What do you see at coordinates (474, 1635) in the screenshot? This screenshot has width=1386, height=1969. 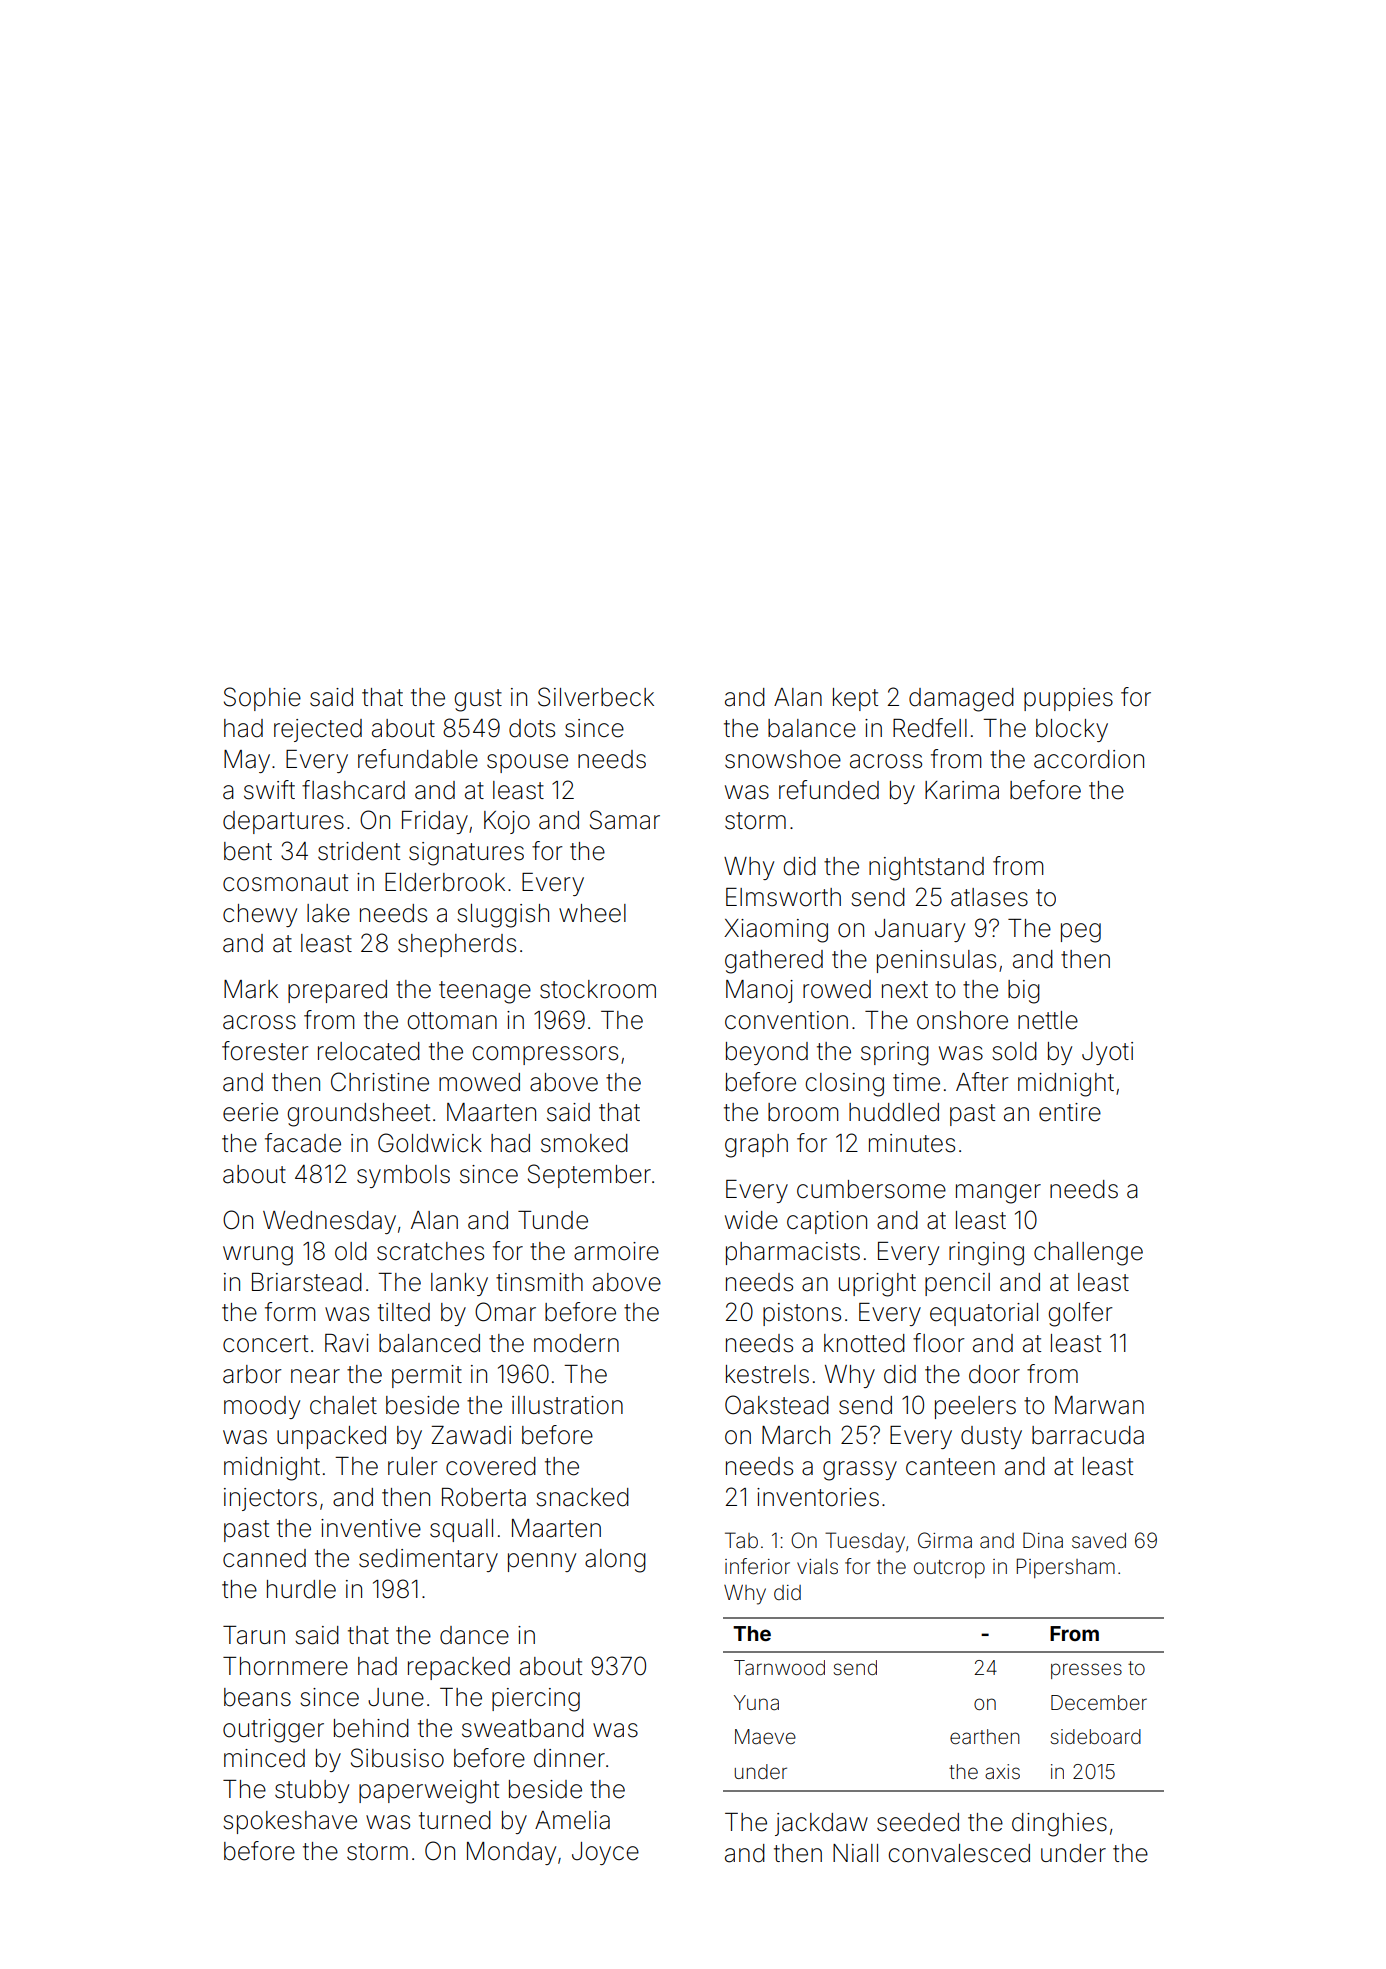 I see `dance` at bounding box center [474, 1635].
